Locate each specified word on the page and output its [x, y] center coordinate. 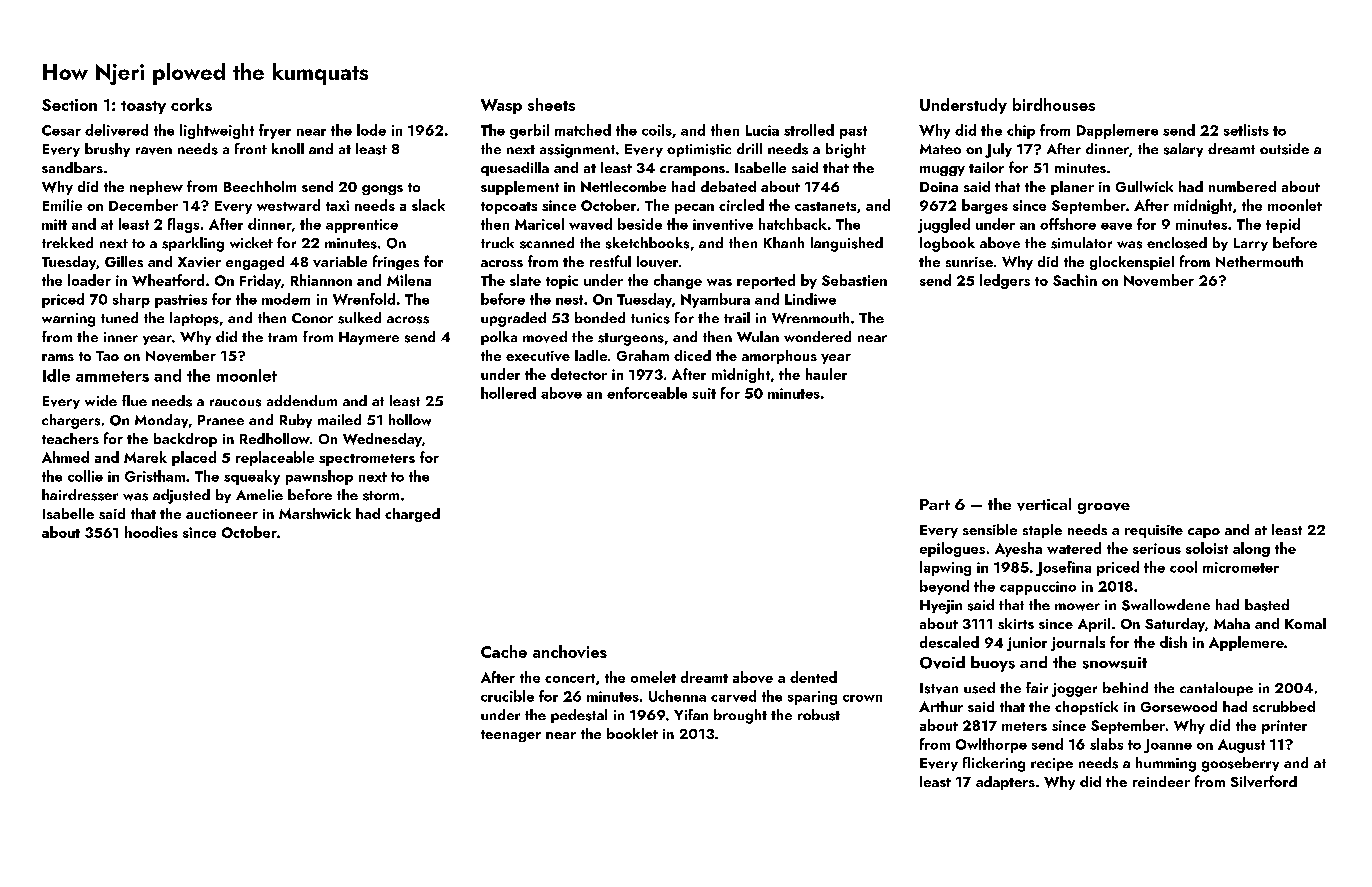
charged [412, 515]
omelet [653, 677]
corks [191, 104]
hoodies [151, 532]
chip [1021, 131]
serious [1157, 548]
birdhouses [1054, 104]
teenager [511, 736]
